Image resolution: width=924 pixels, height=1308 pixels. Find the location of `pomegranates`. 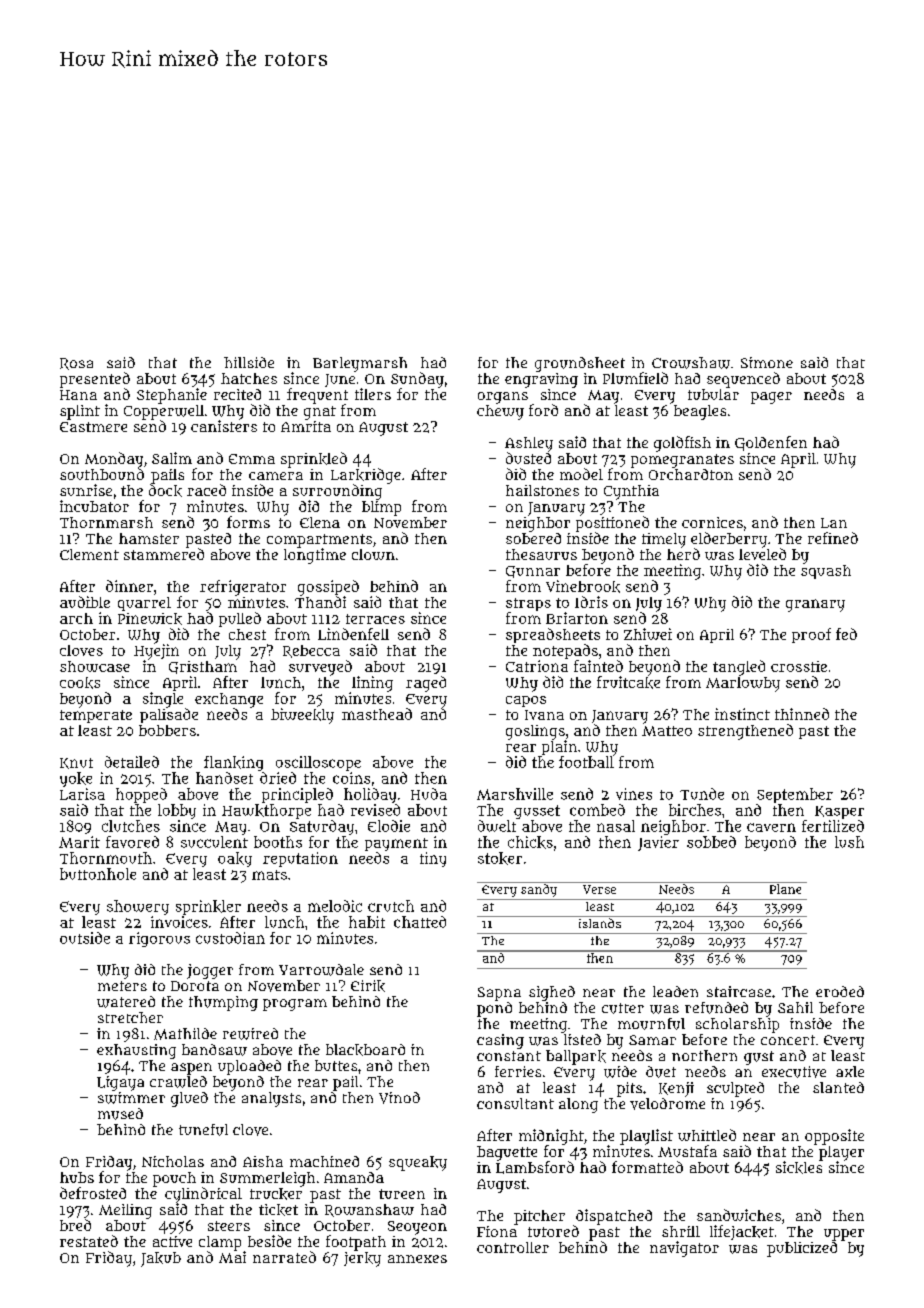

pomegranates is located at coordinates (682, 461).
